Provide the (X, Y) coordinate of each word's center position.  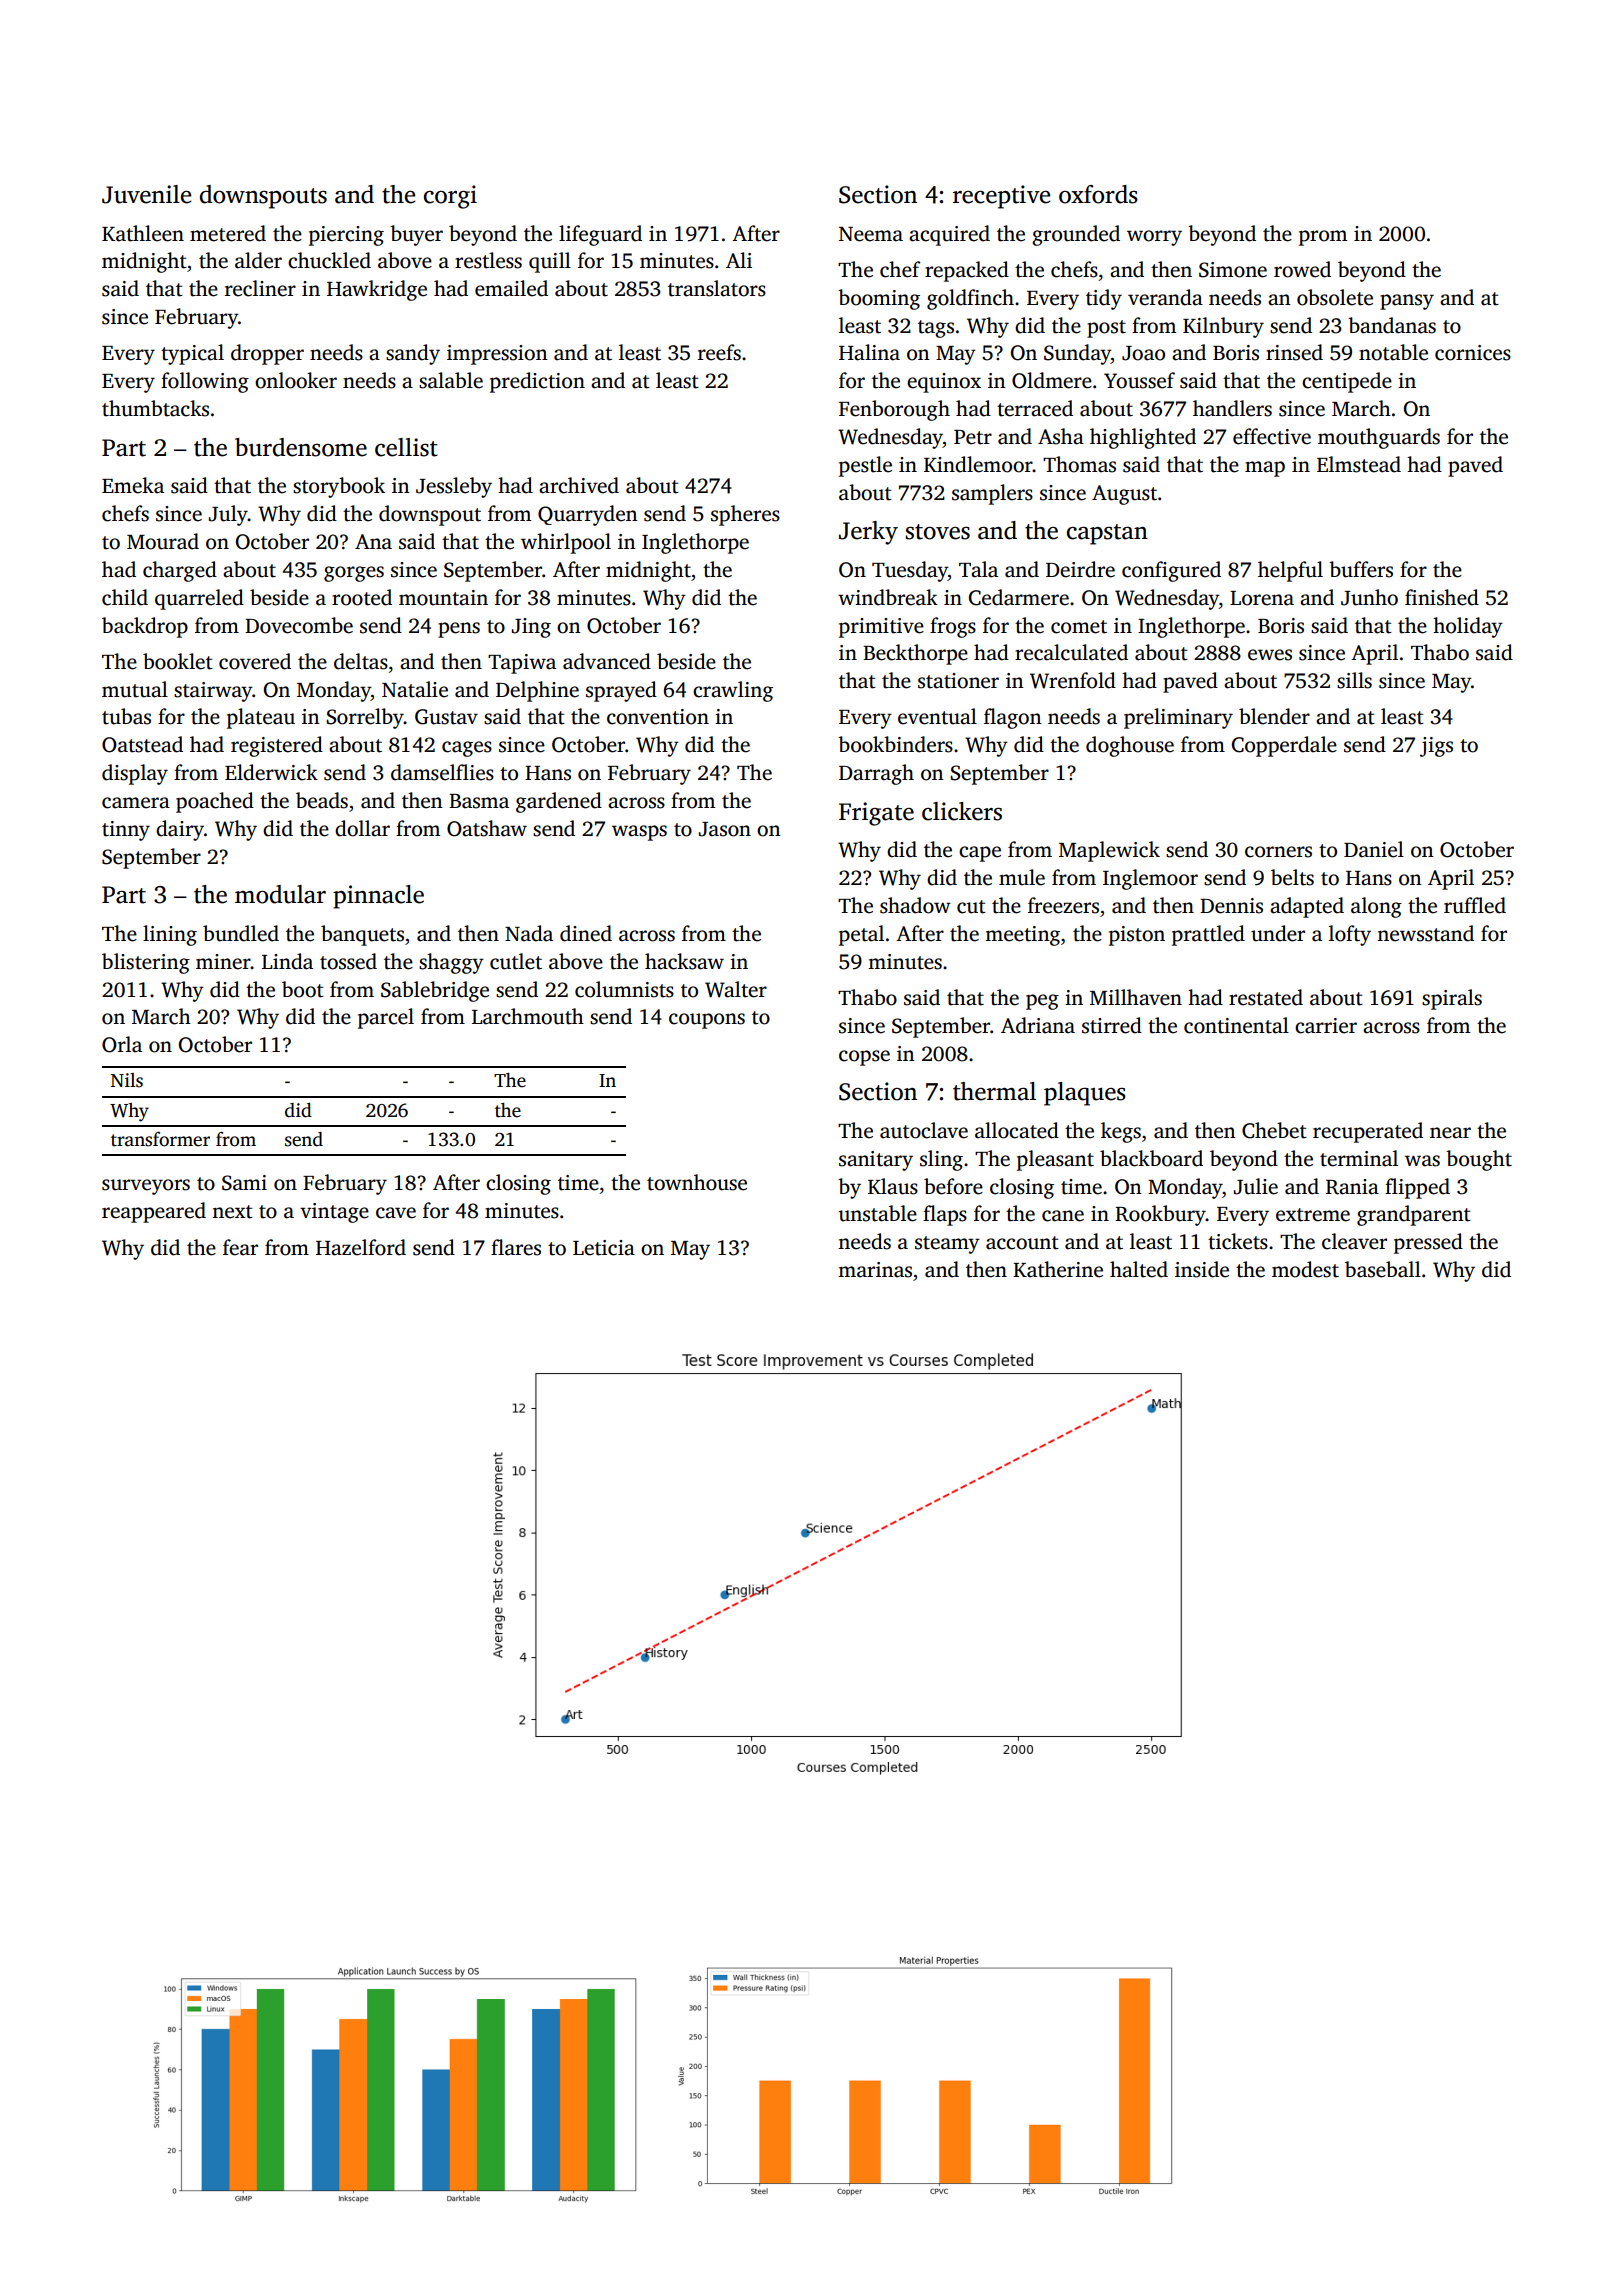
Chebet (1274, 1130)
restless (488, 260)
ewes (1270, 655)
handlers (1232, 408)
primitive (881, 628)
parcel (386, 1018)
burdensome (301, 447)
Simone (1233, 270)
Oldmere (1052, 380)
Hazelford (361, 1247)
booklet (178, 661)
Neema (871, 234)
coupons (707, 1021)
